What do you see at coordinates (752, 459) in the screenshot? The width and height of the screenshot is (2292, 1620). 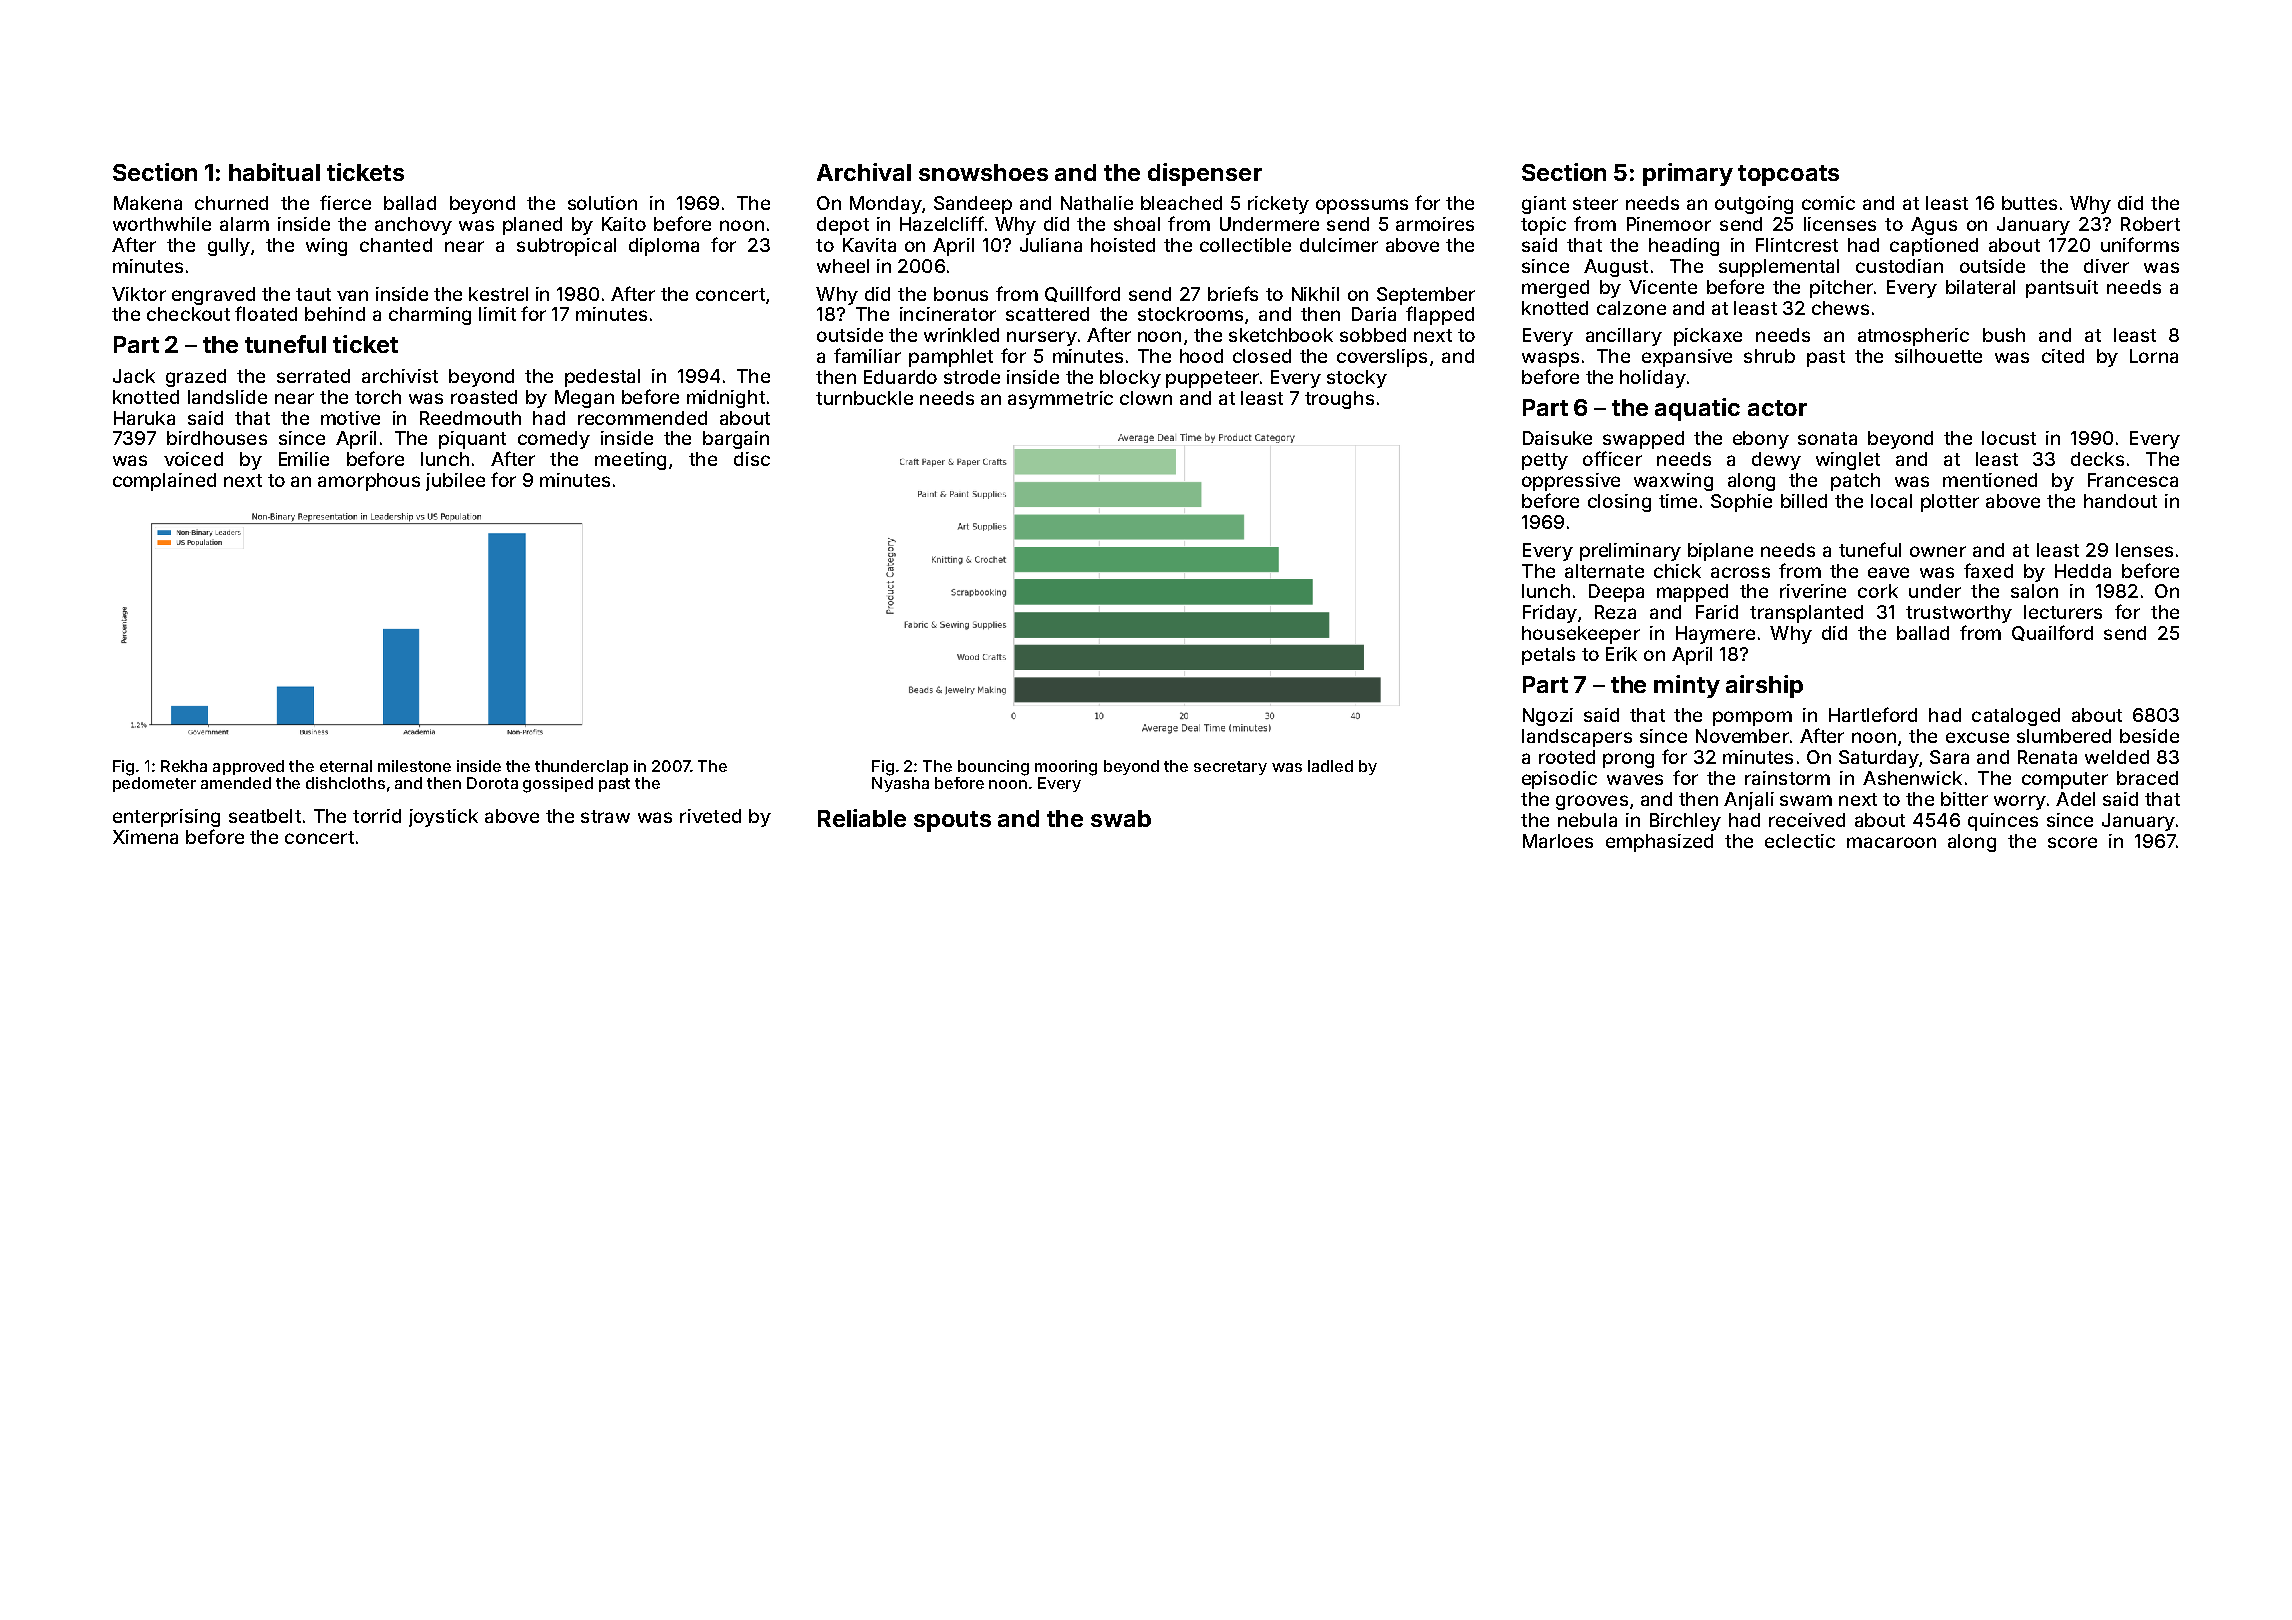 I see `disc` at bounding box center [752, 459].
